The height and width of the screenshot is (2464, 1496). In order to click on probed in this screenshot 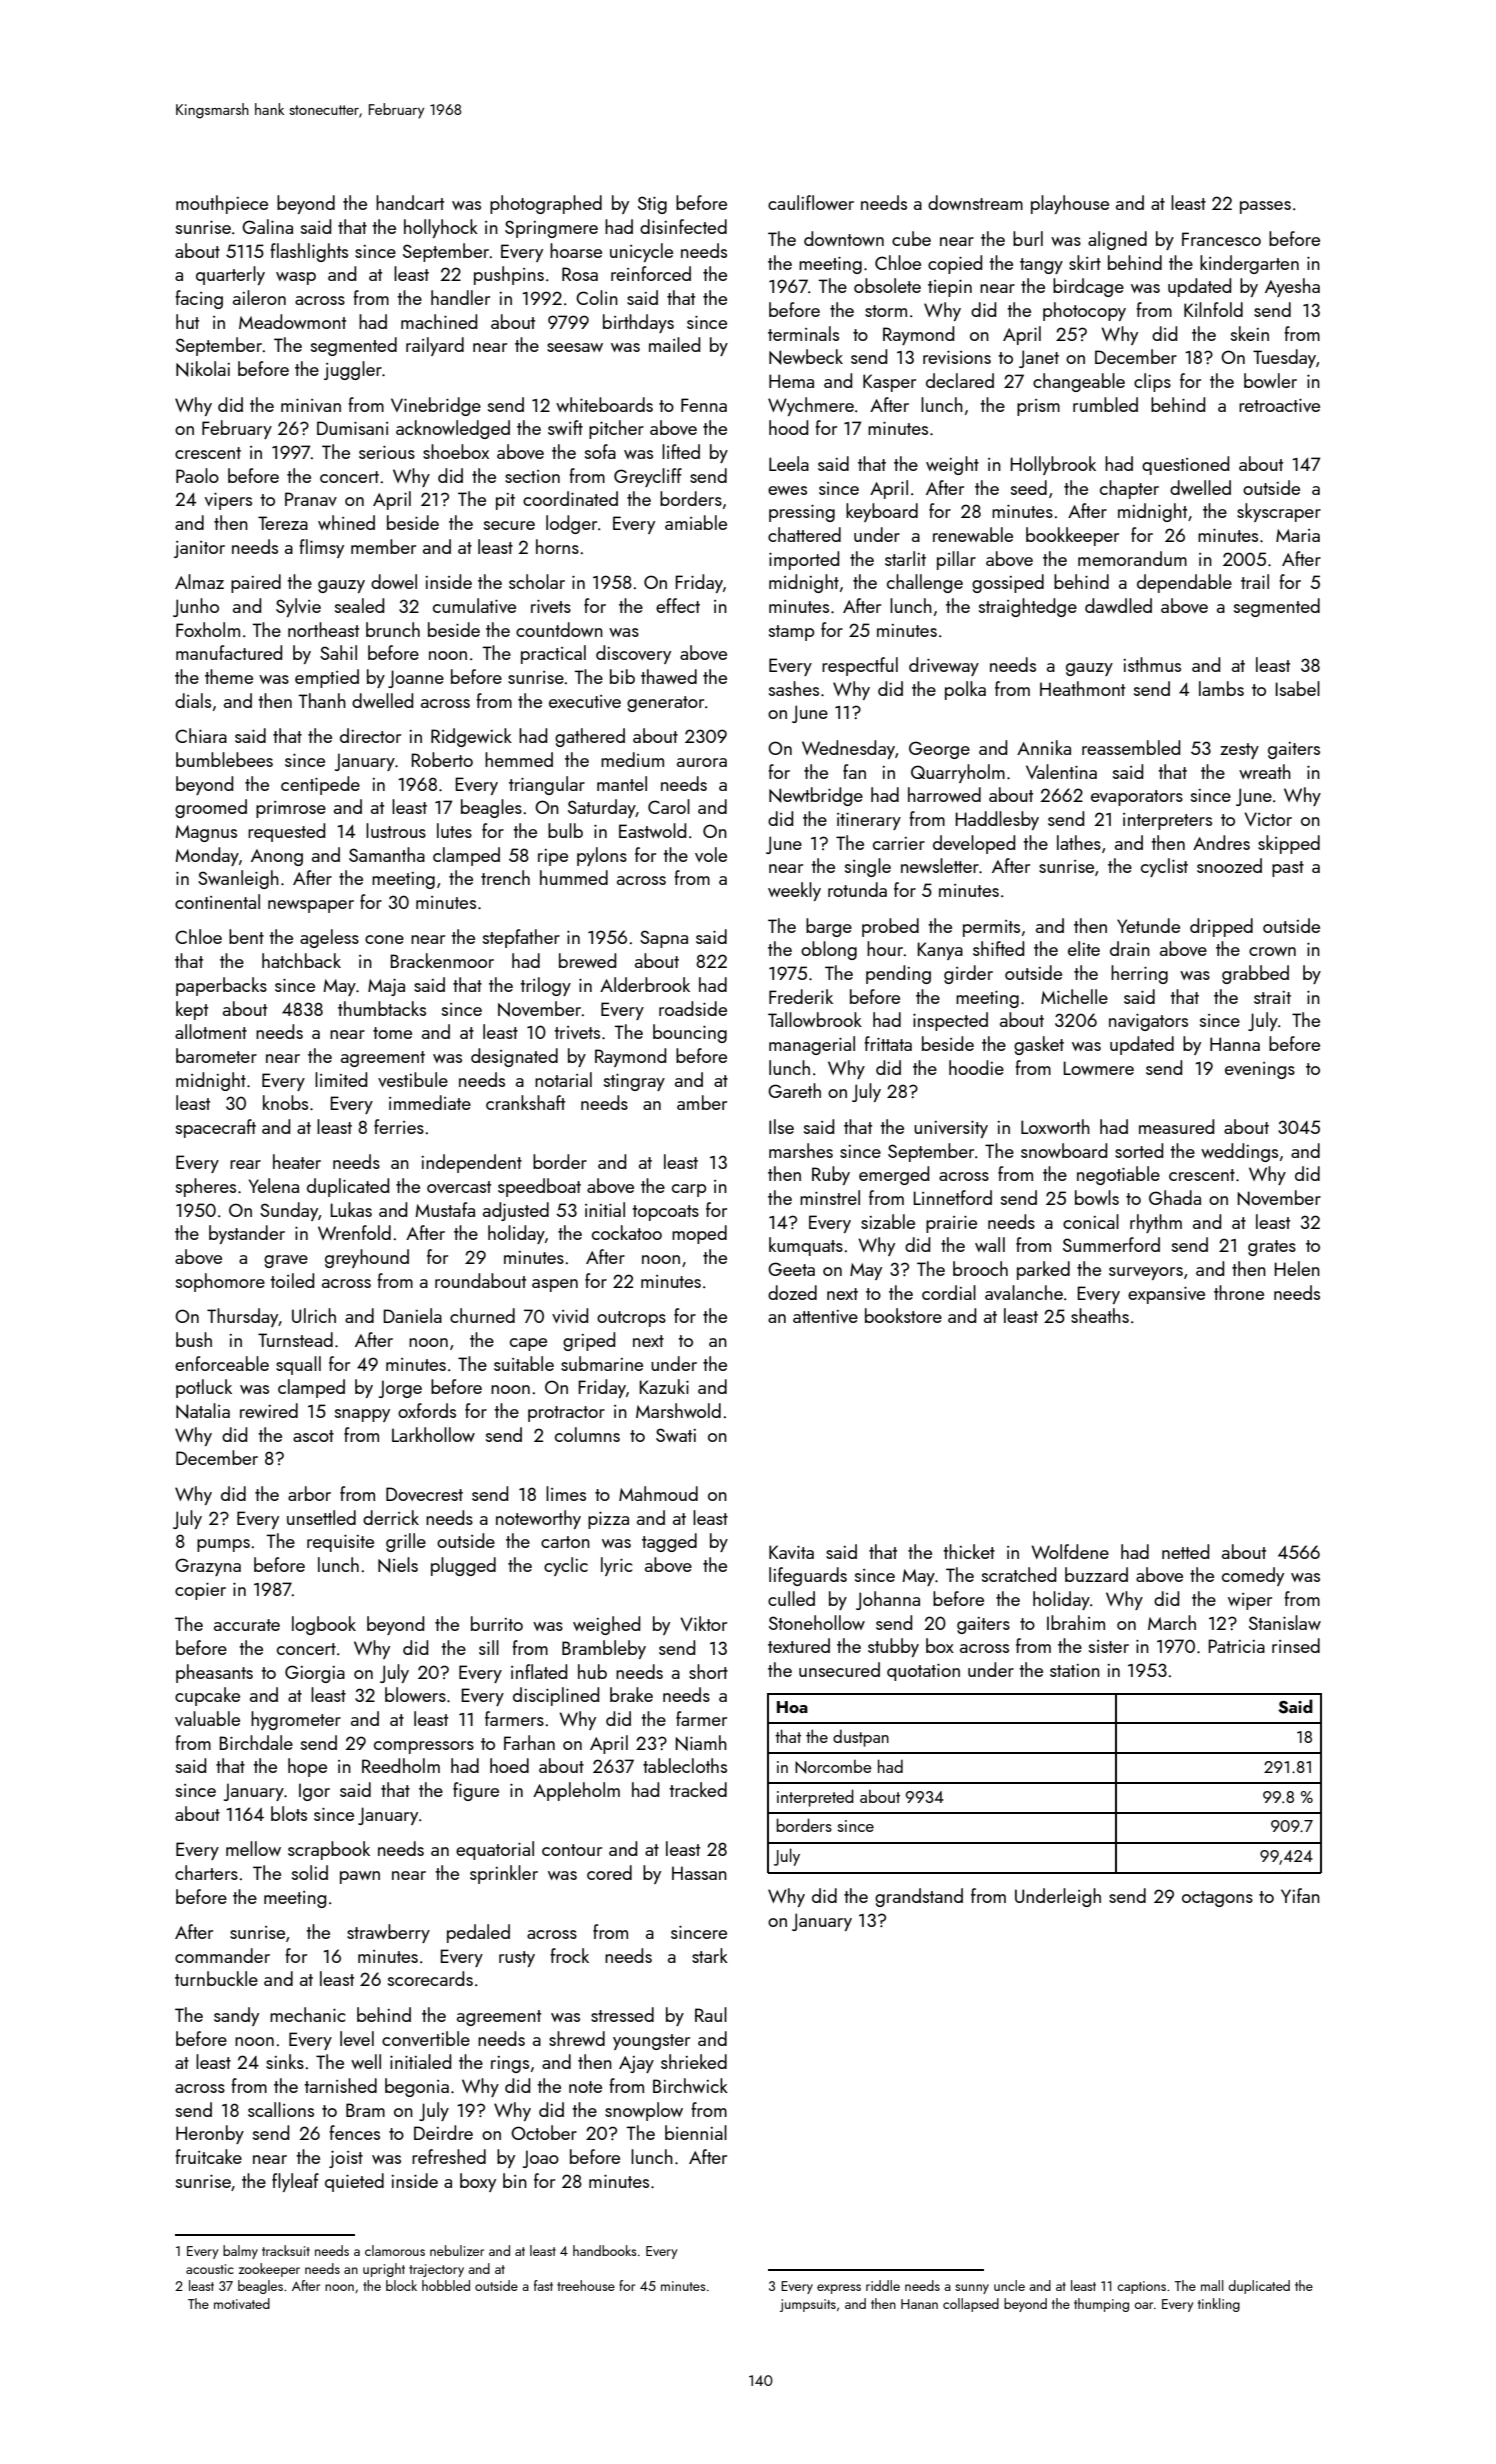, I will do `click(890, 927)`.
